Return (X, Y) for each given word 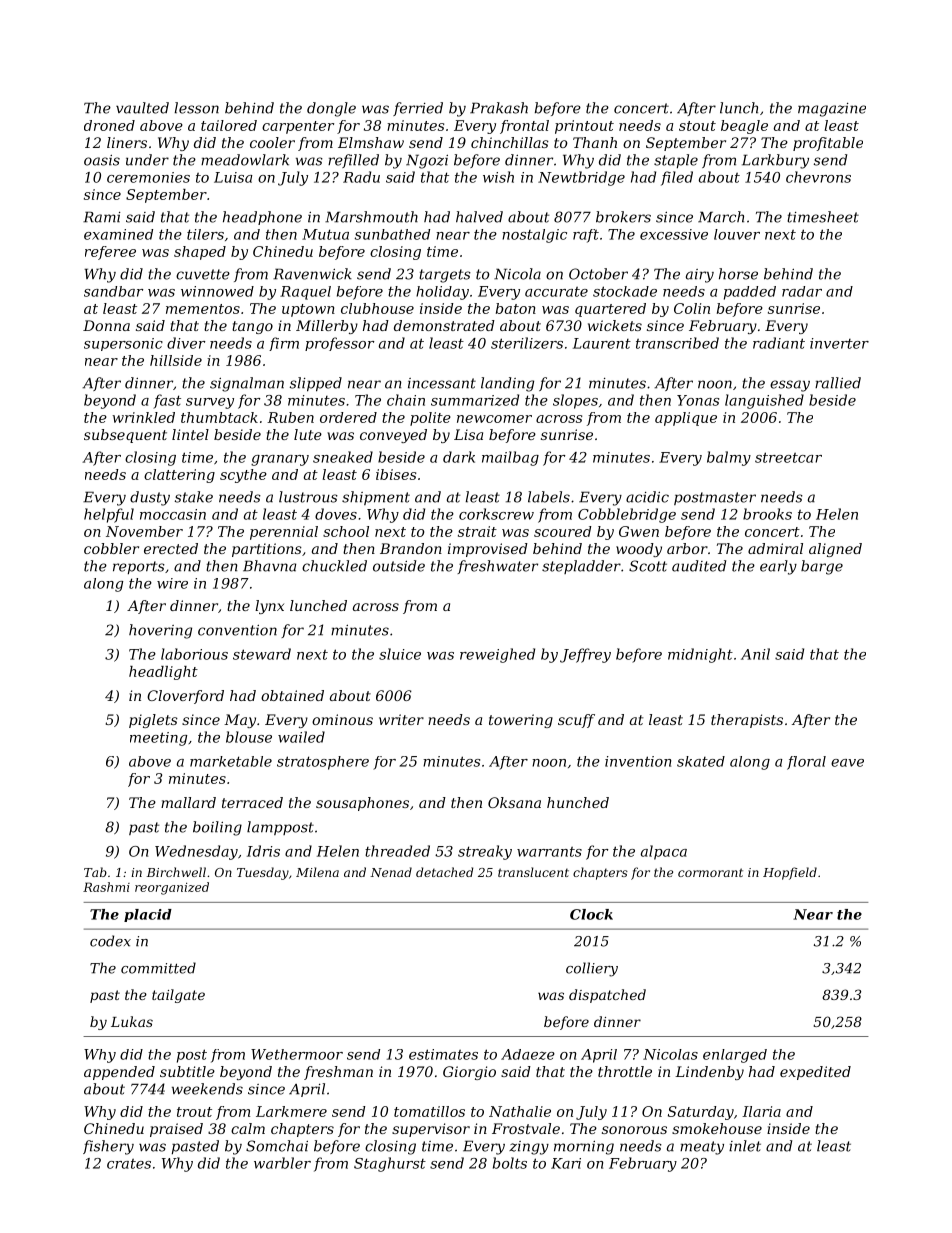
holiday (442, 293)
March (721, 217)
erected (171, 548)
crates (129, 1164)
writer (401, 719)
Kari (566, 1163)
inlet (745, 1146)
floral (806, 763)
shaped (200, 253)
